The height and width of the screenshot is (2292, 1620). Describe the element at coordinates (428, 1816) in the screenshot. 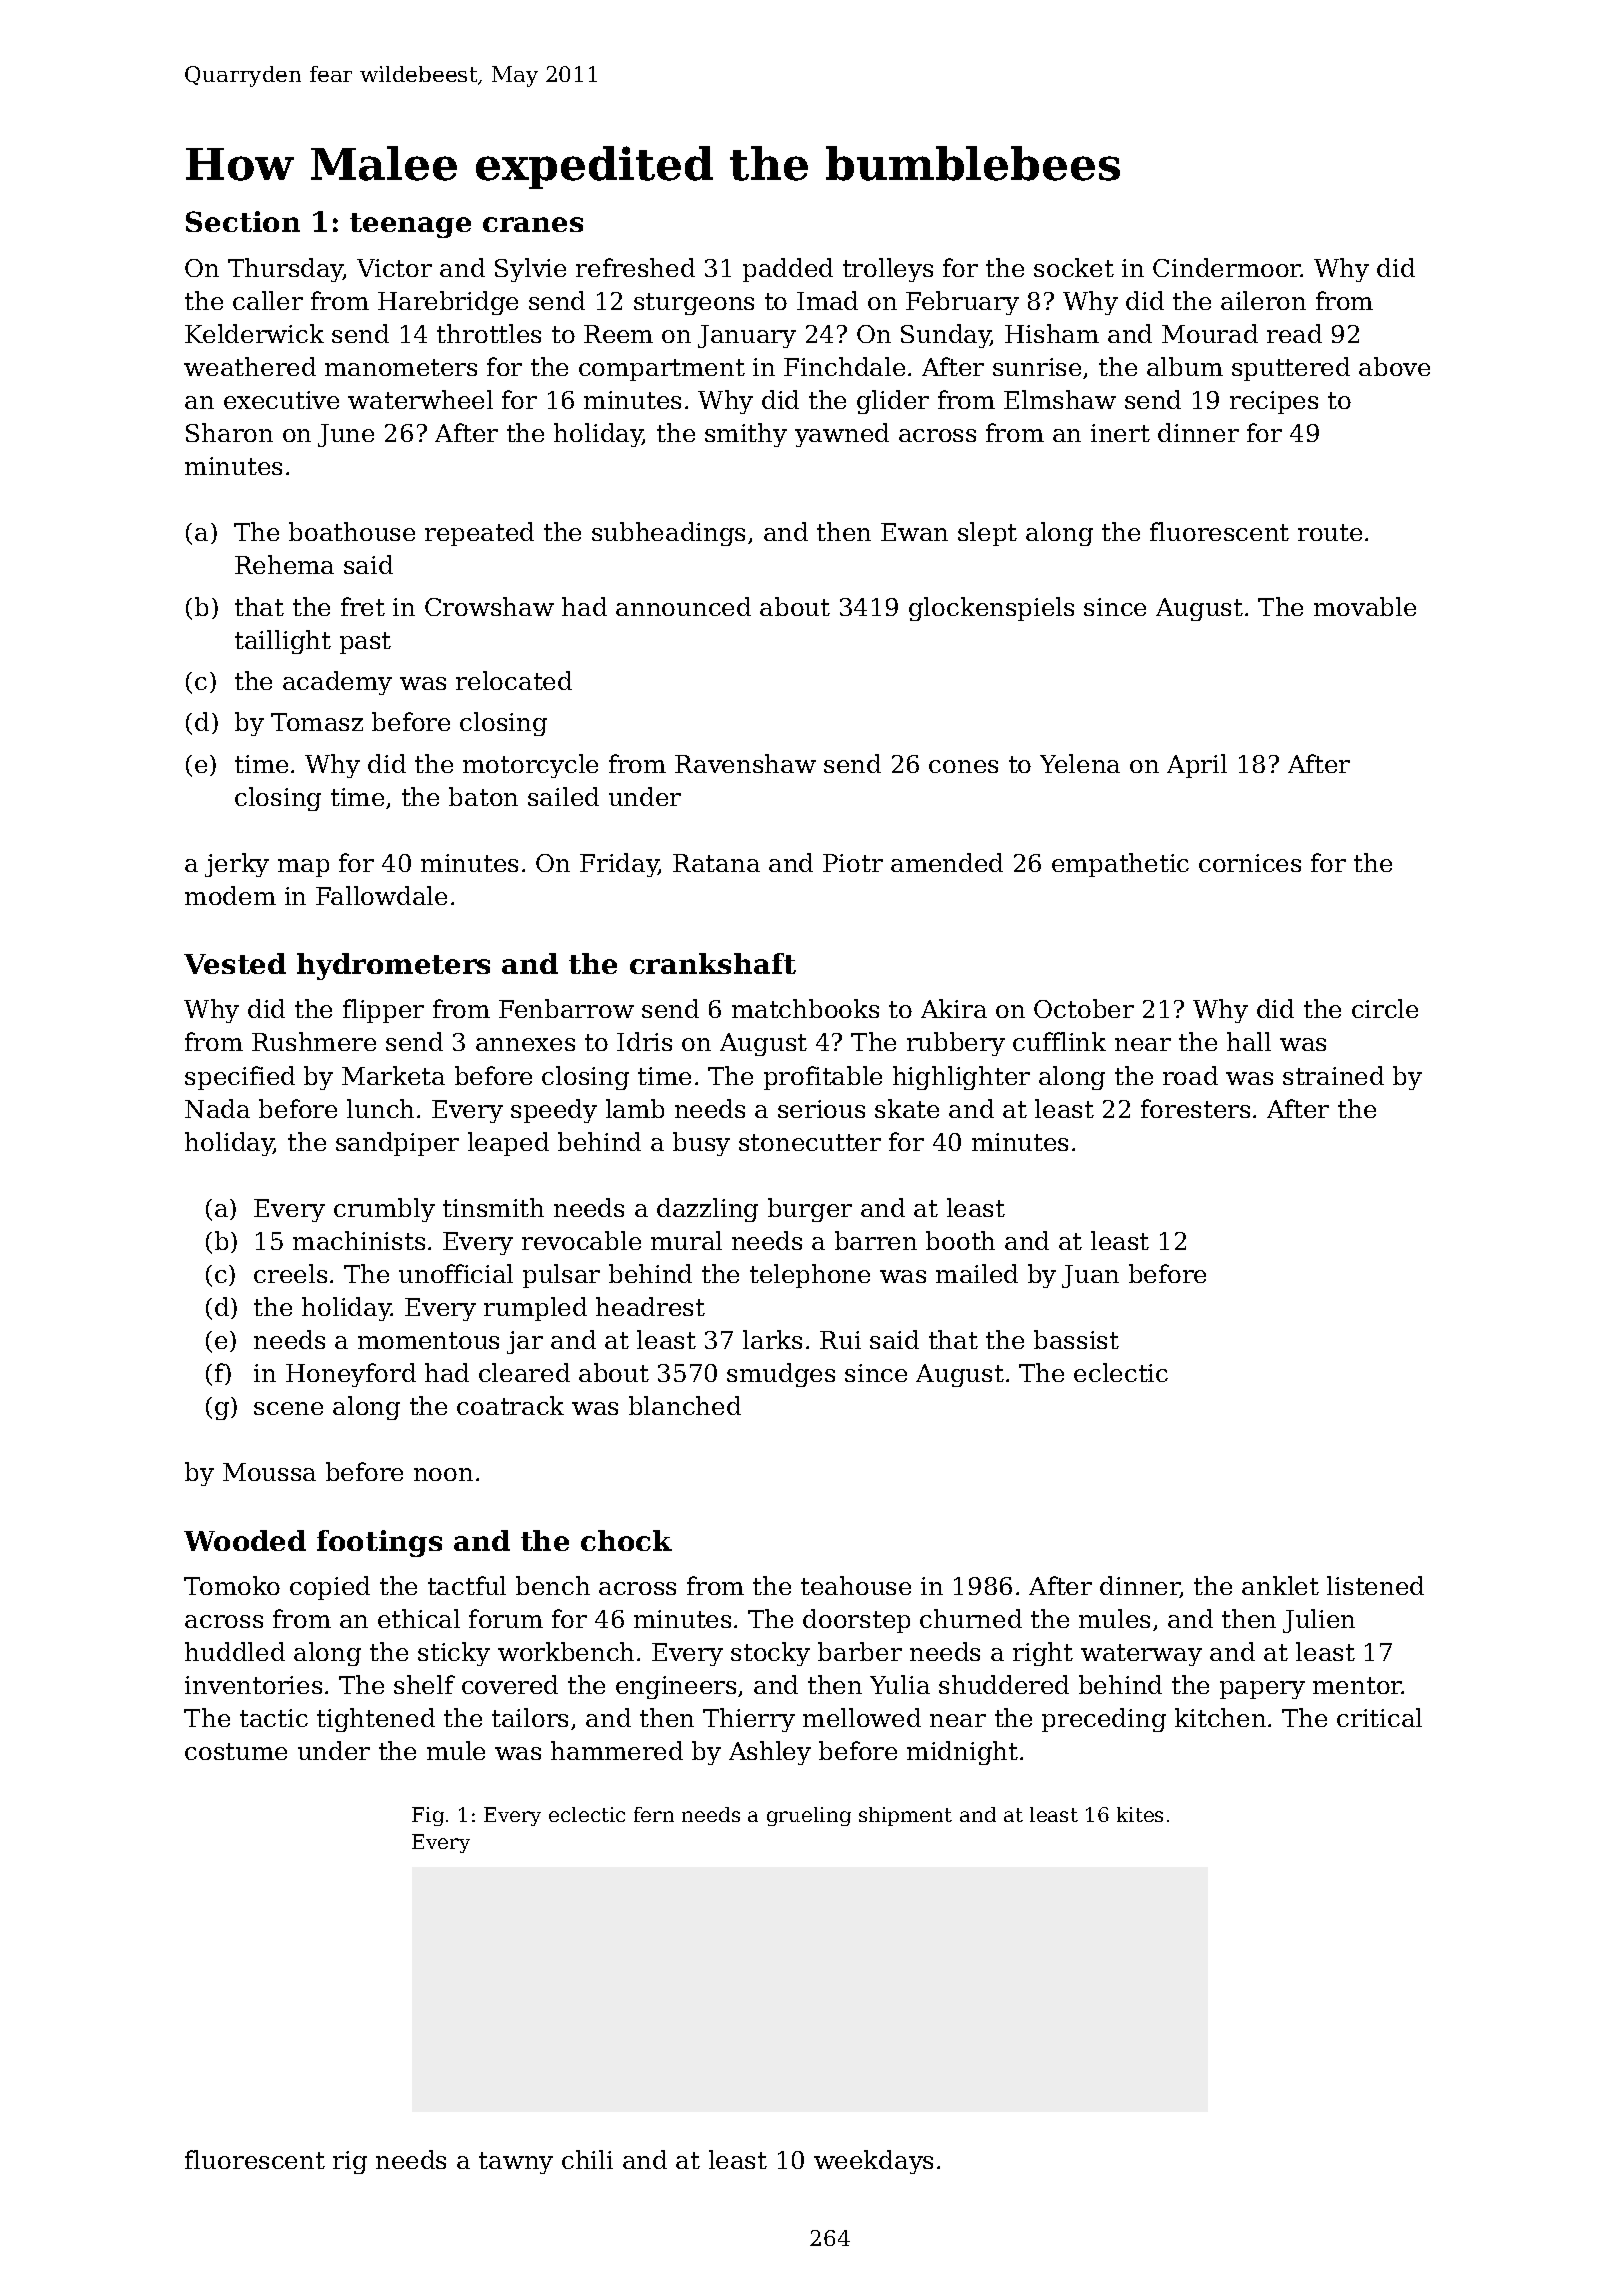

I see `Fig` at that location.
